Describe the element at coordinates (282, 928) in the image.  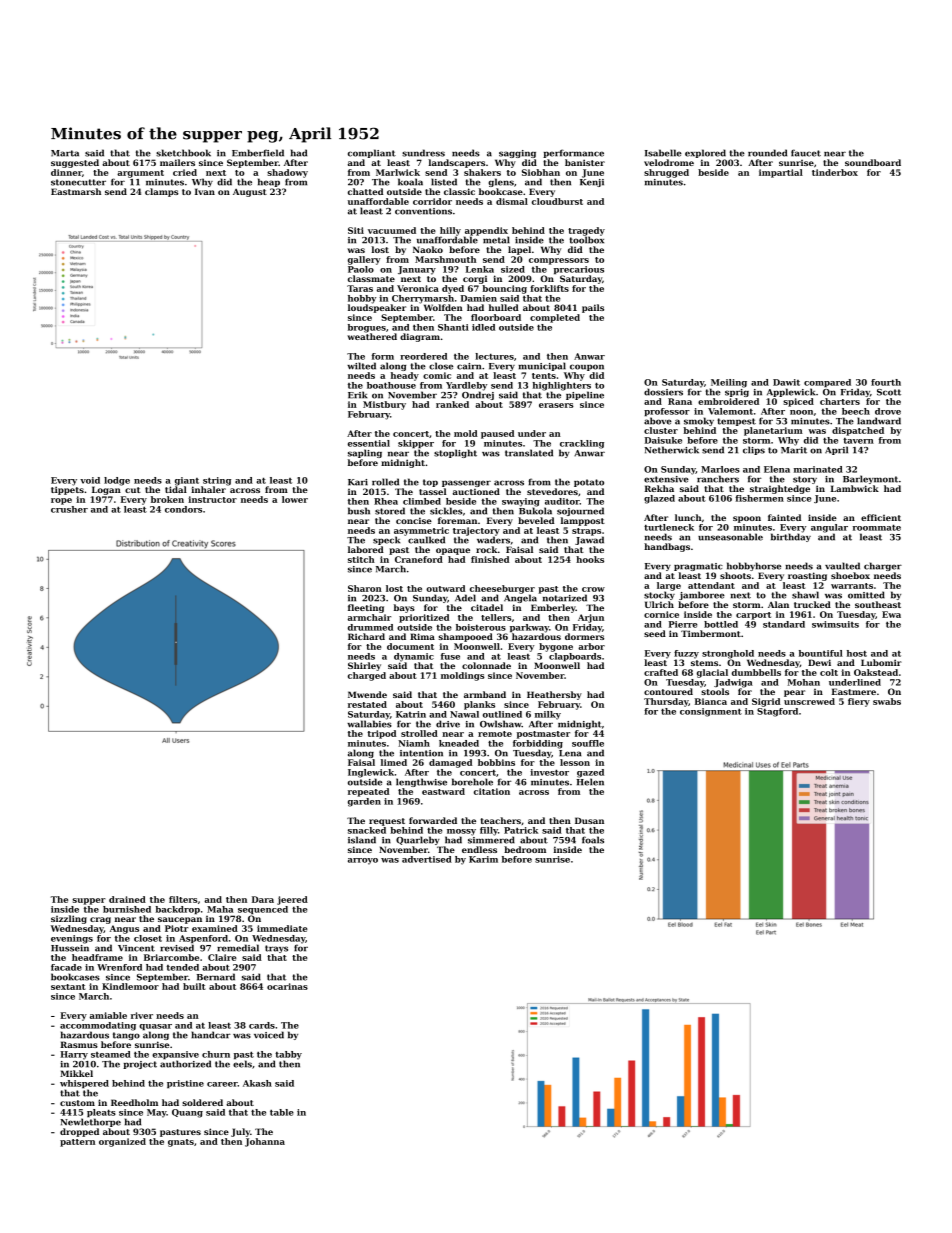
I see `immediate` at that location.
